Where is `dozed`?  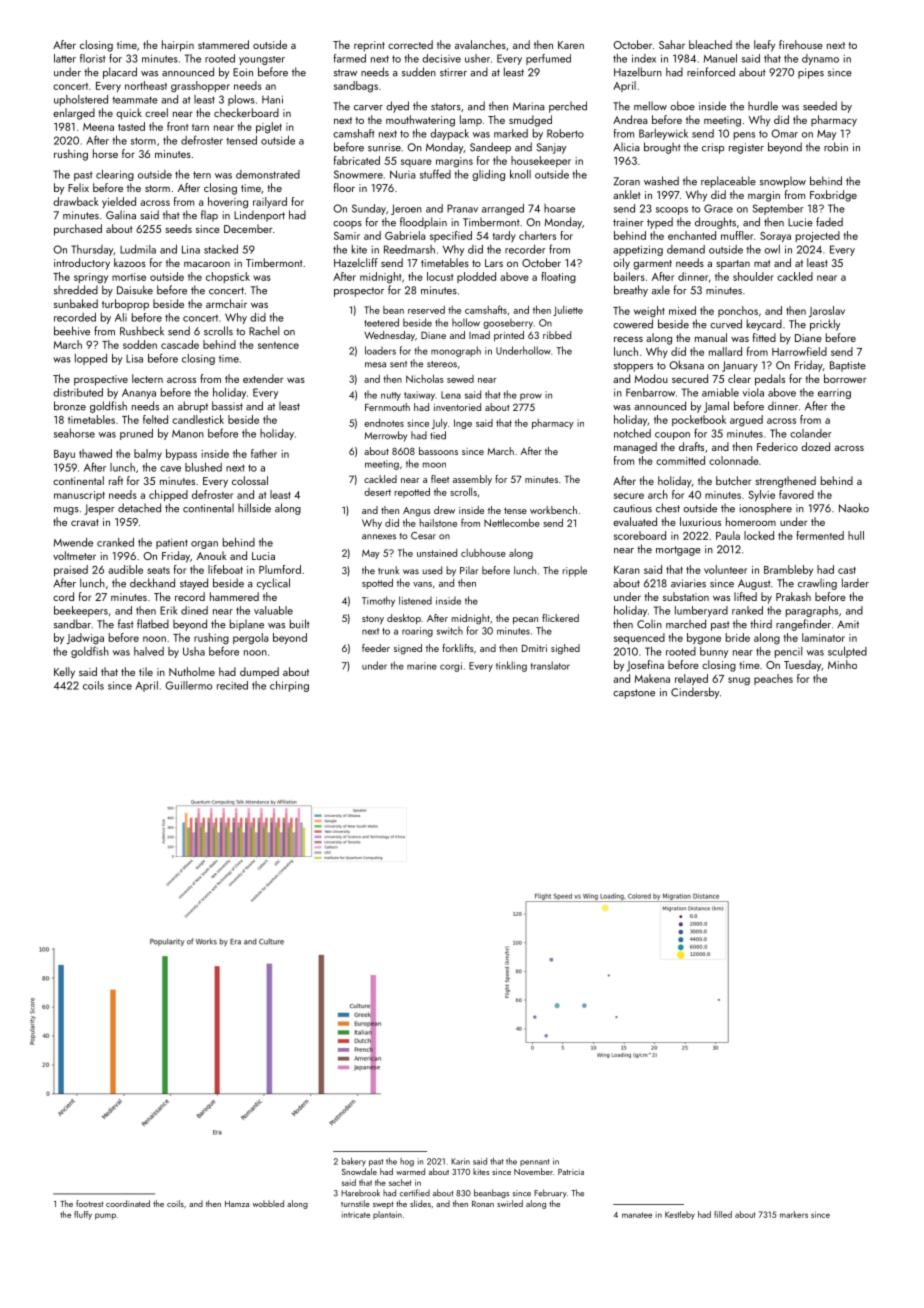
dozed is located at coordinates (815, 446).
